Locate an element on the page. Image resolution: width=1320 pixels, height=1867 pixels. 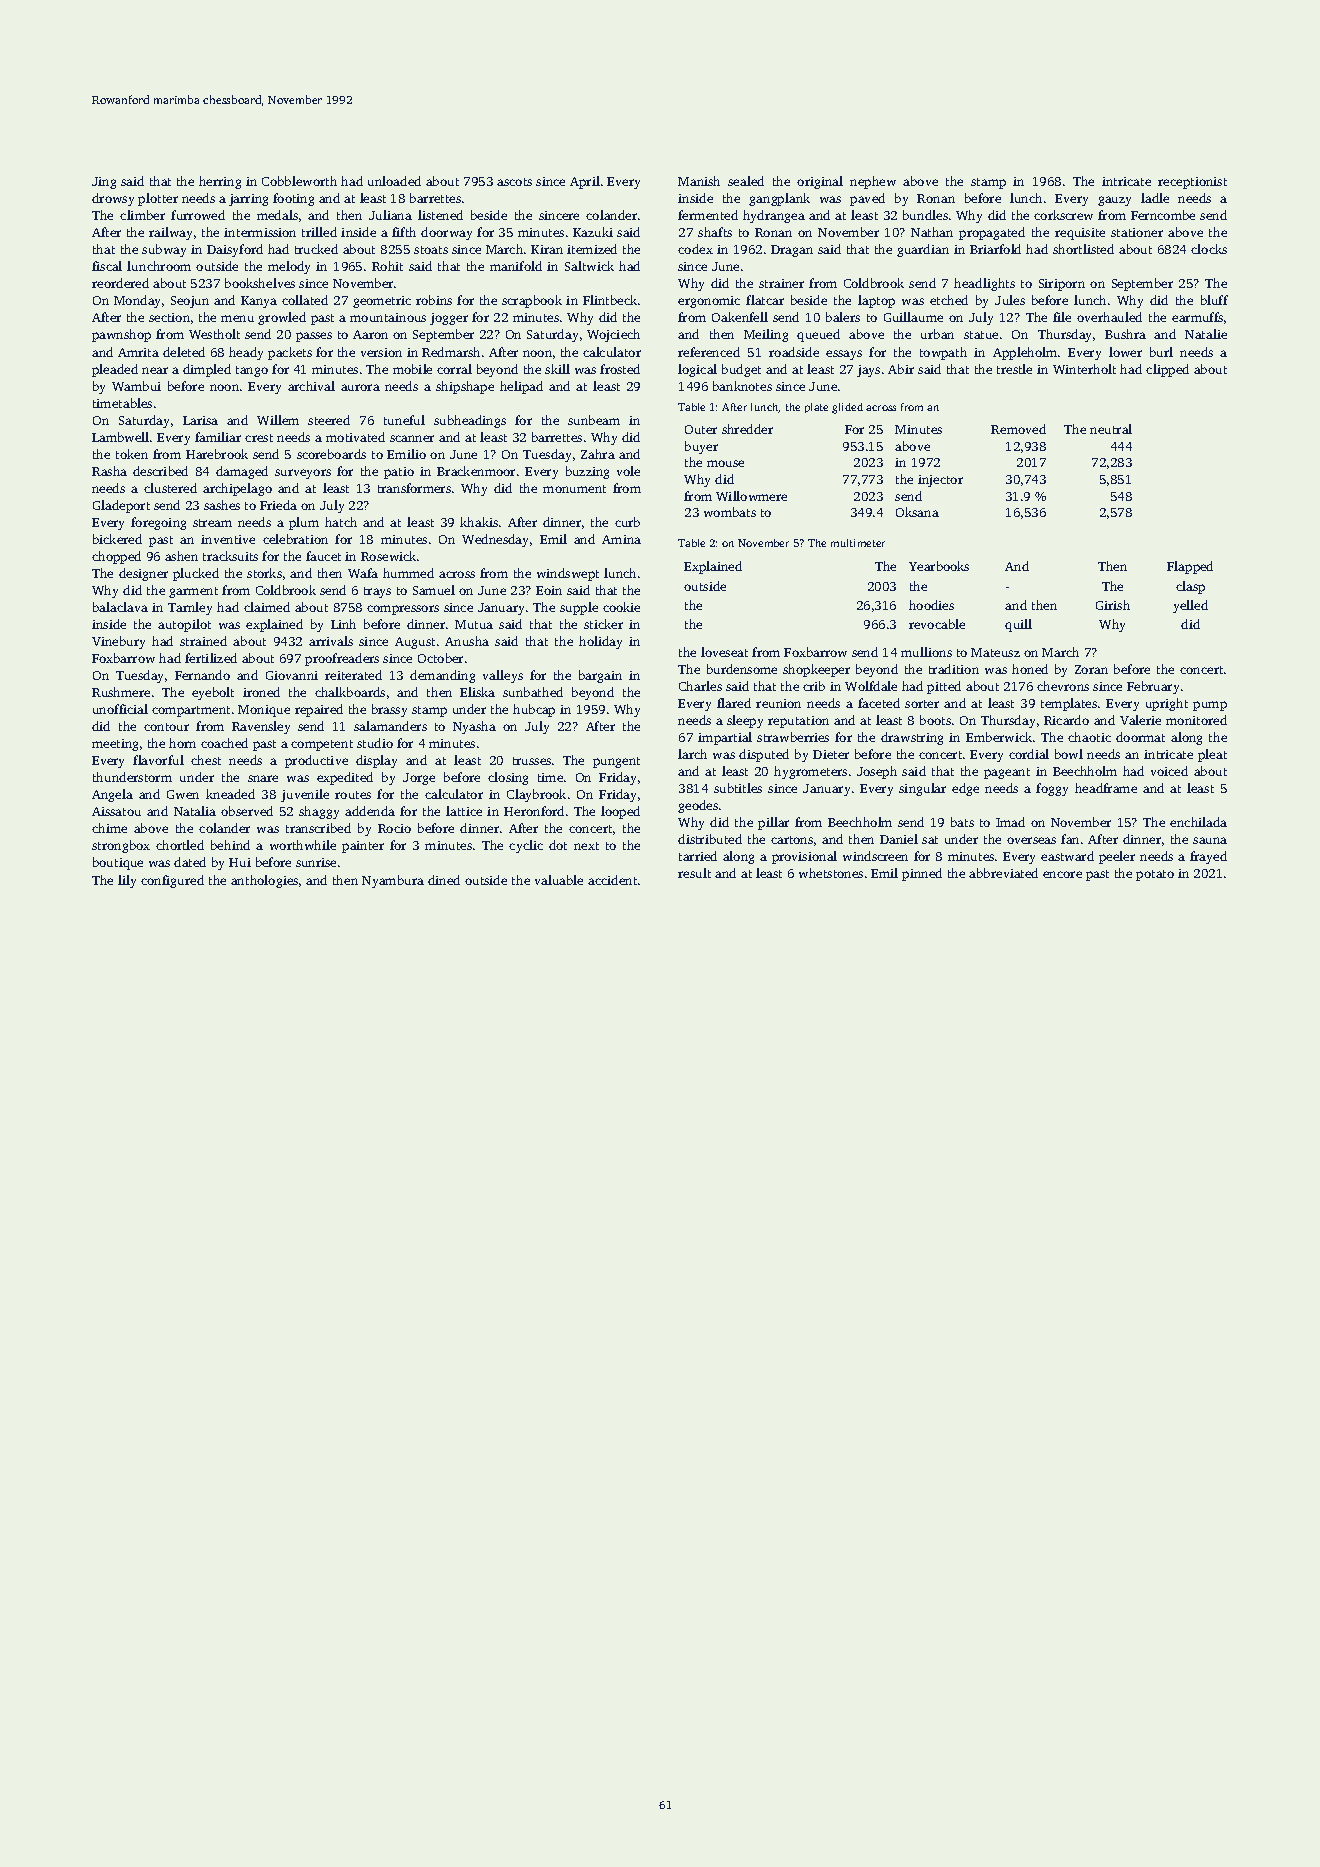
reiterated is located at coordinates (353, 675).
